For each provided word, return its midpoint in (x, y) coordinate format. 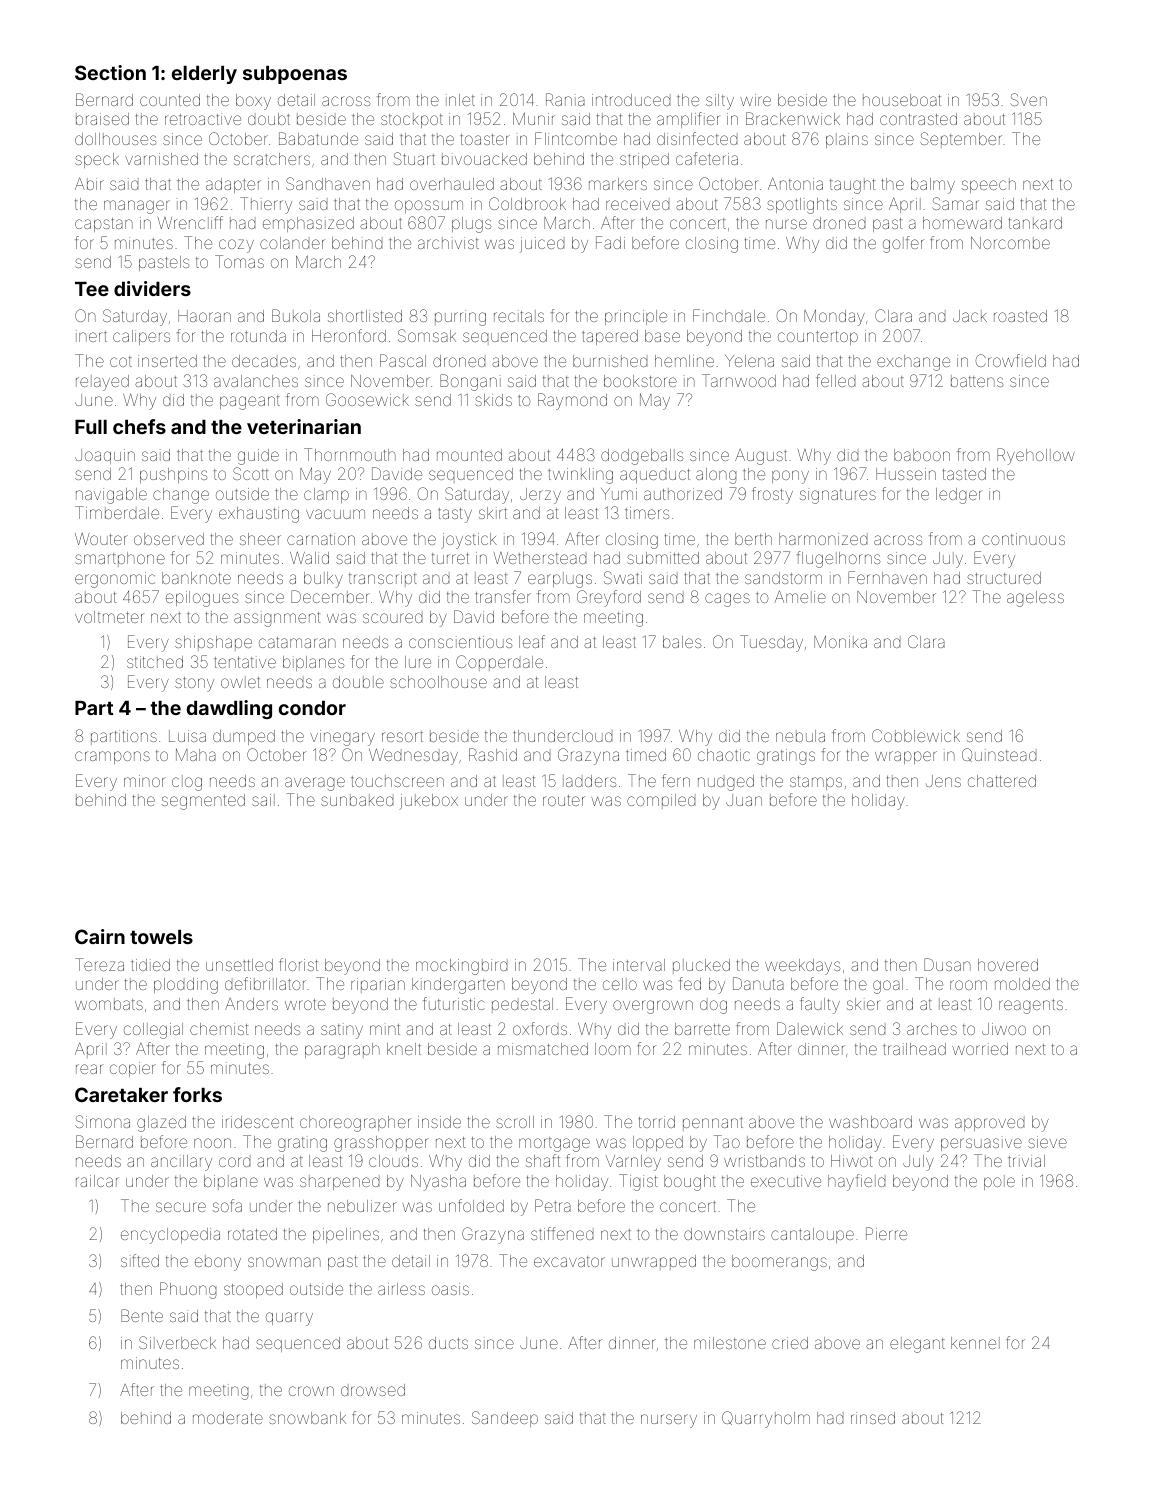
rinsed (873, 1418)
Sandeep (505, 1419)
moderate (228, 1418)
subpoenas (295, 75)
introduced (631, 100)
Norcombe (1010, 243)
